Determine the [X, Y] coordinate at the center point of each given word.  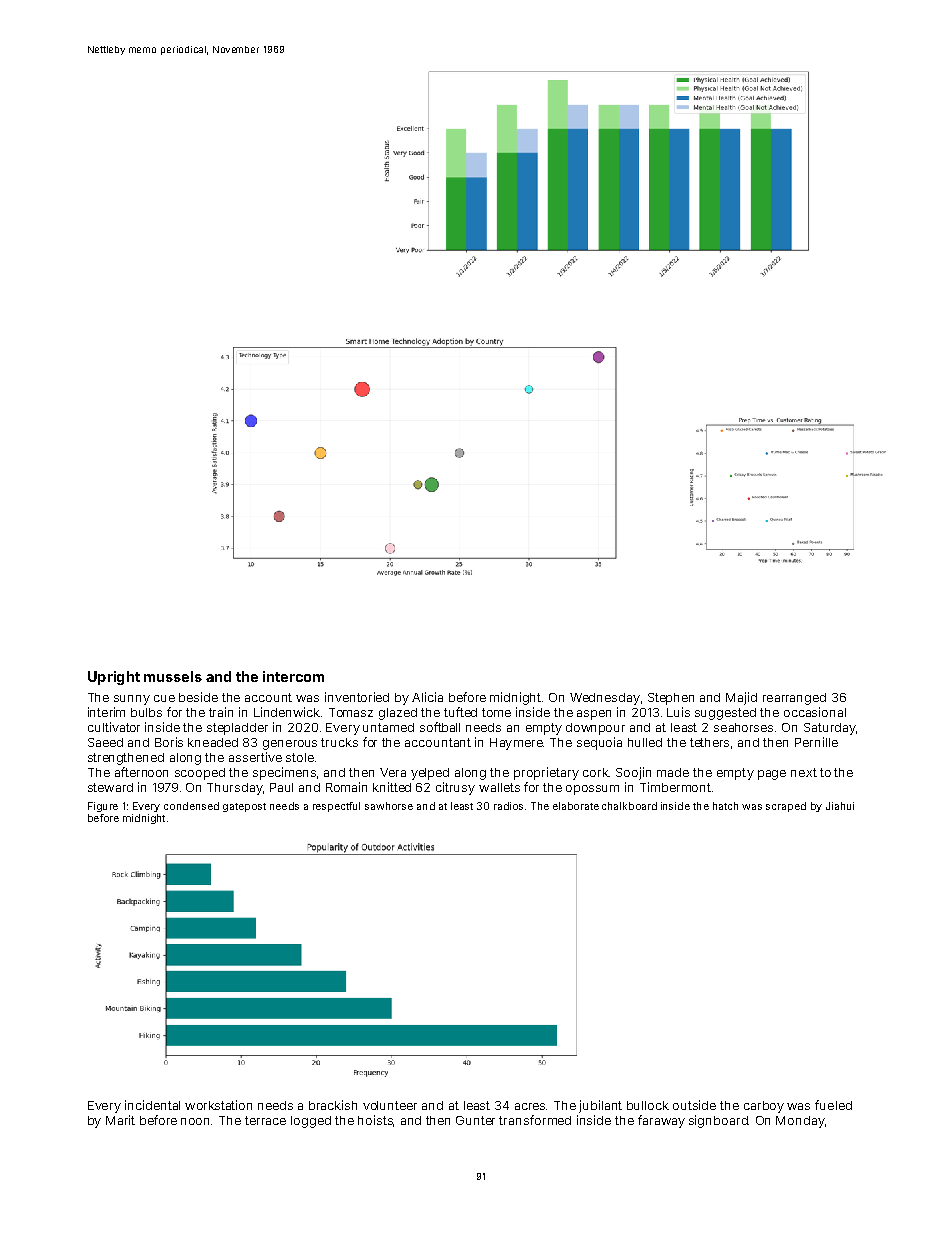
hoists [375, 1120]
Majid [741, 698]
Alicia [427, 697]
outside [694, 1105]
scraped [786, 807]
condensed [191, 806]
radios [508, 806]
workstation [218, 1105]
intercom [293, 676]
